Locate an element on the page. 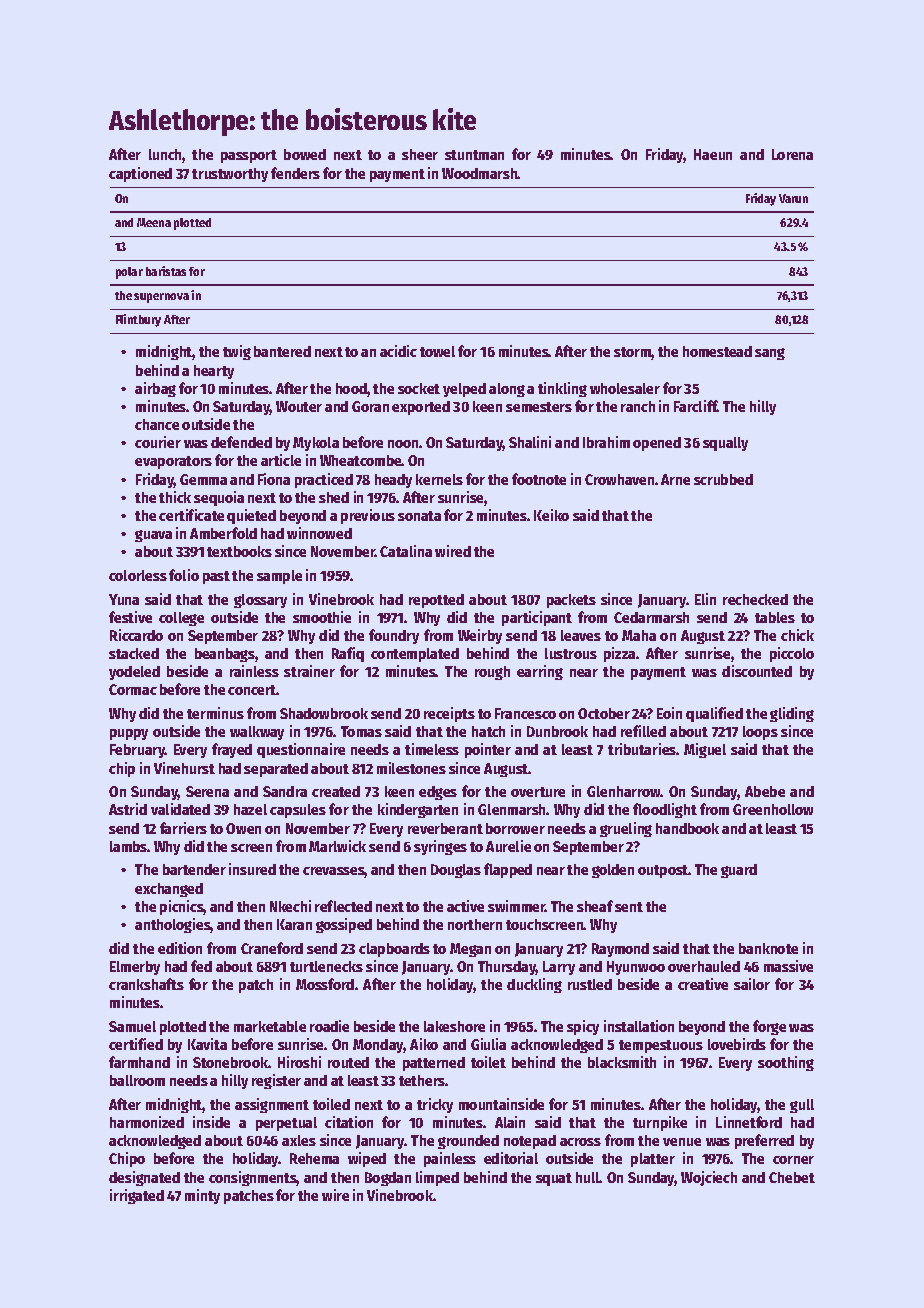  Woodmarsh is located at coordinates (480, 173).
